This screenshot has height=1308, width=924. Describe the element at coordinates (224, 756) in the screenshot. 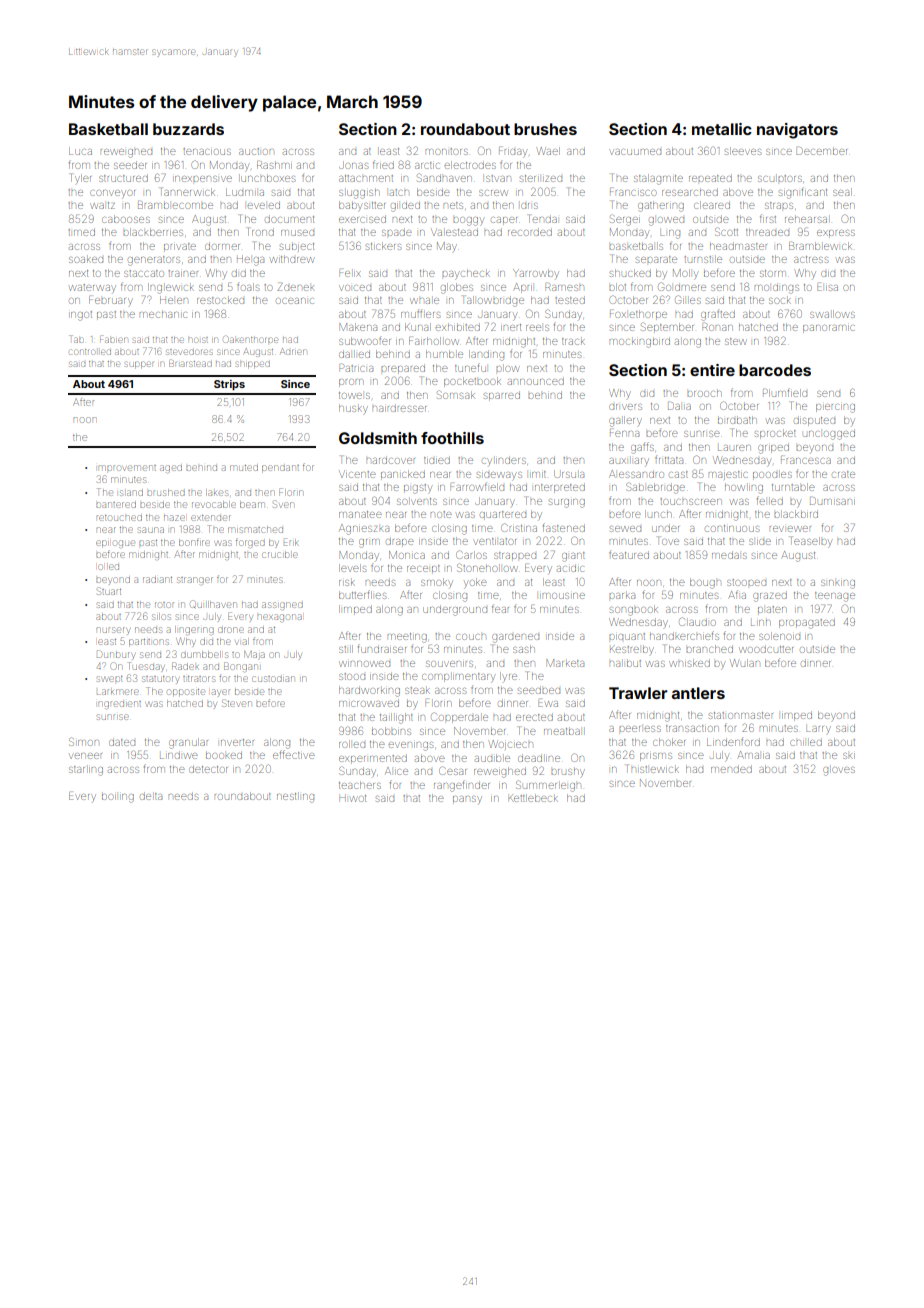

I see `booked` at that location.
